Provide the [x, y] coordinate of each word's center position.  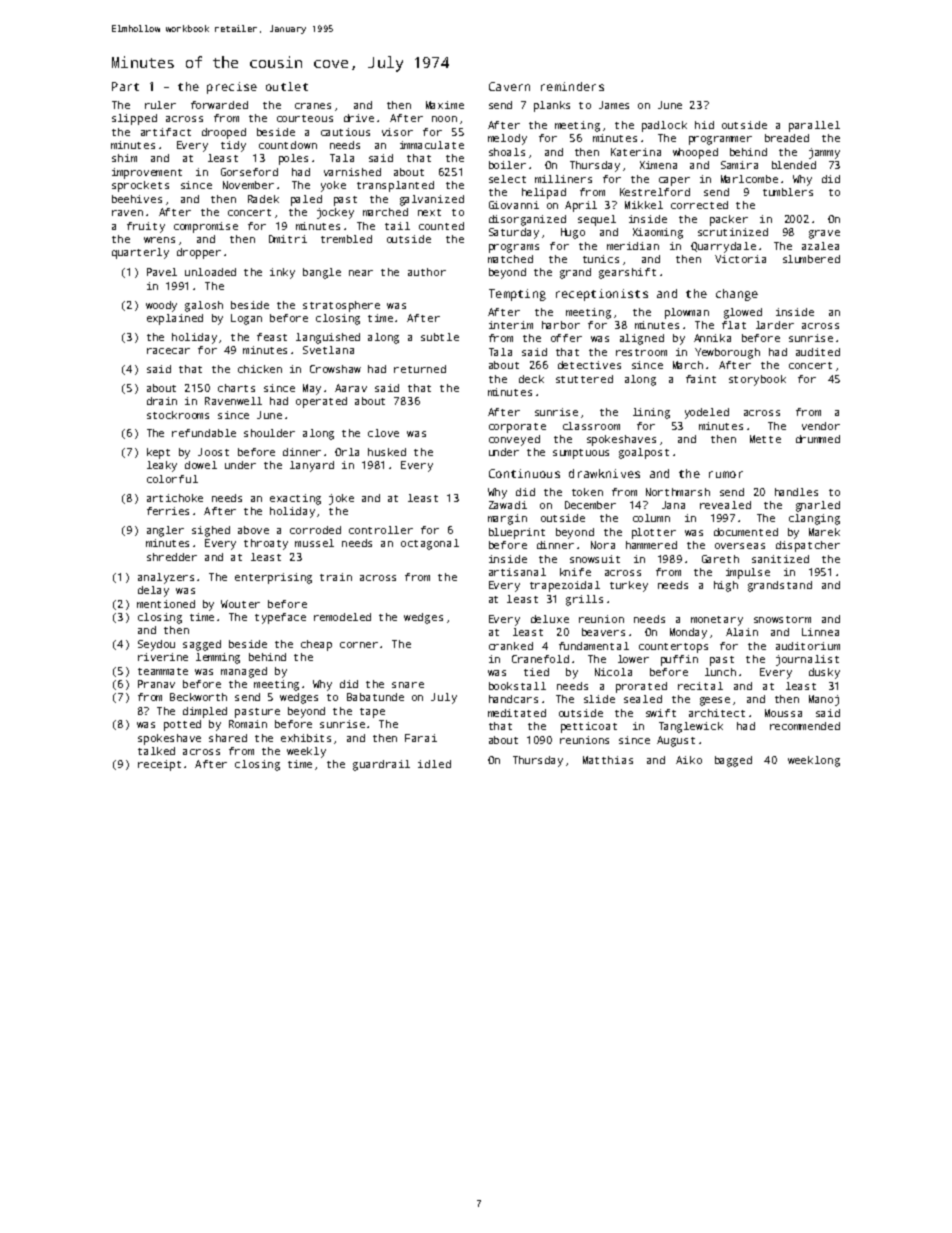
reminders [572, 86]
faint [701, 379]
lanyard [312, 466]
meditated [517, 713]
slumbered [811, 259]
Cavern [509, 86]
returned [420, 369]
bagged [733, 761]
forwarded [219, 105]
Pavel [162, 272]
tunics [601, 259]
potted [182, 725]
